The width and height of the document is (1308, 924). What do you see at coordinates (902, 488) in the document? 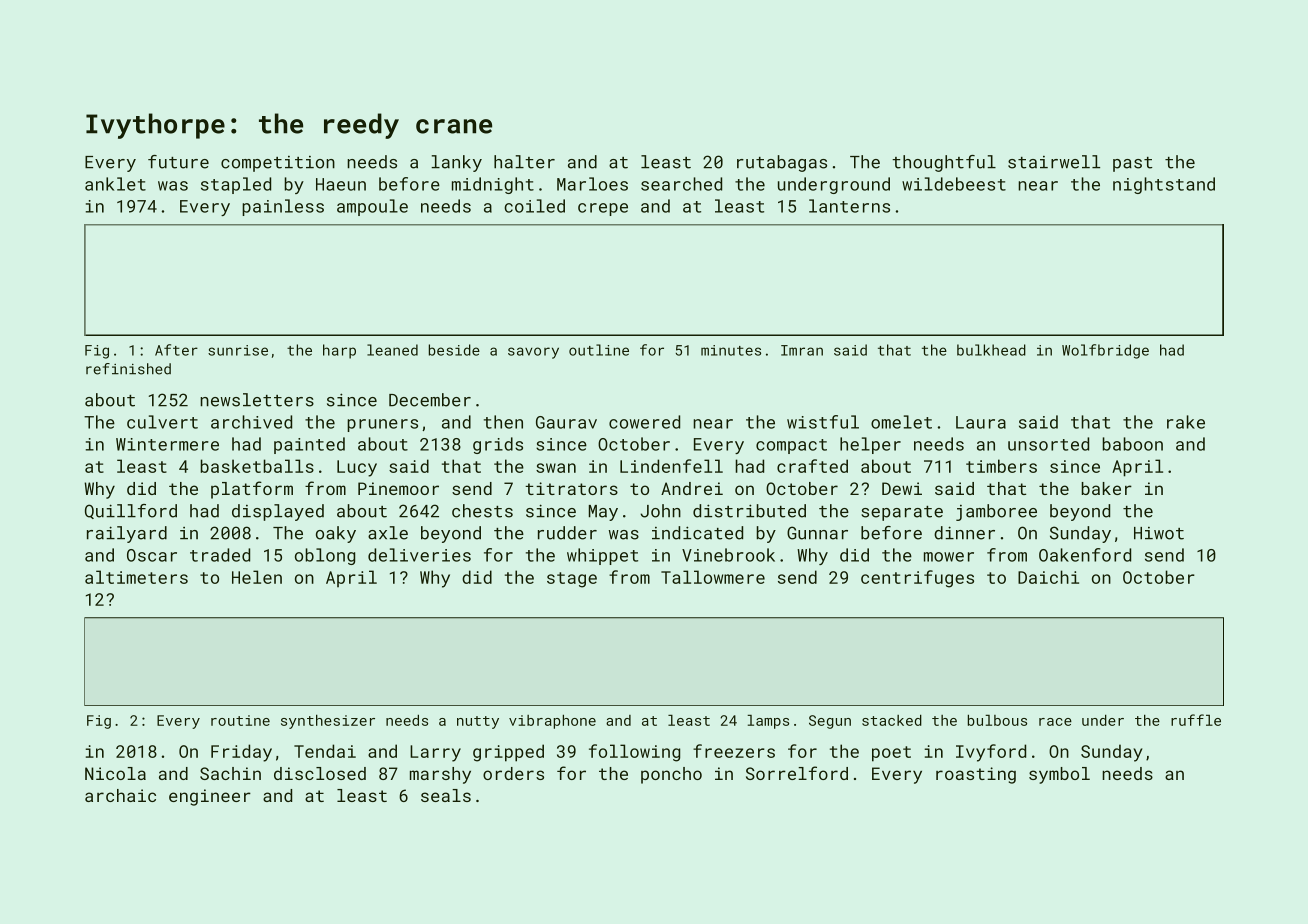
I see `Dewi` at bounding box center [902, 488].
